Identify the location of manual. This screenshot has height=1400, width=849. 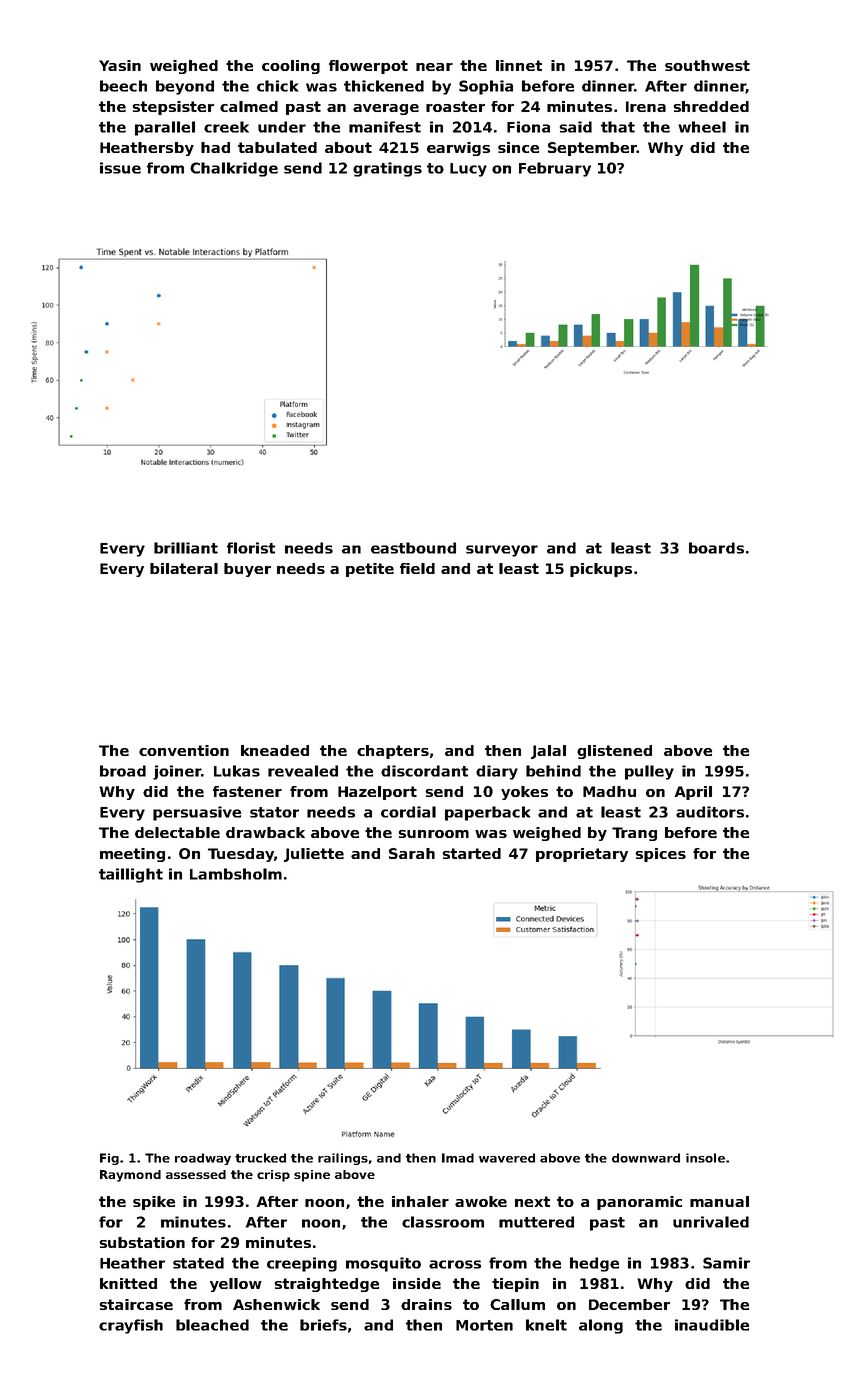
(719, 1201).
